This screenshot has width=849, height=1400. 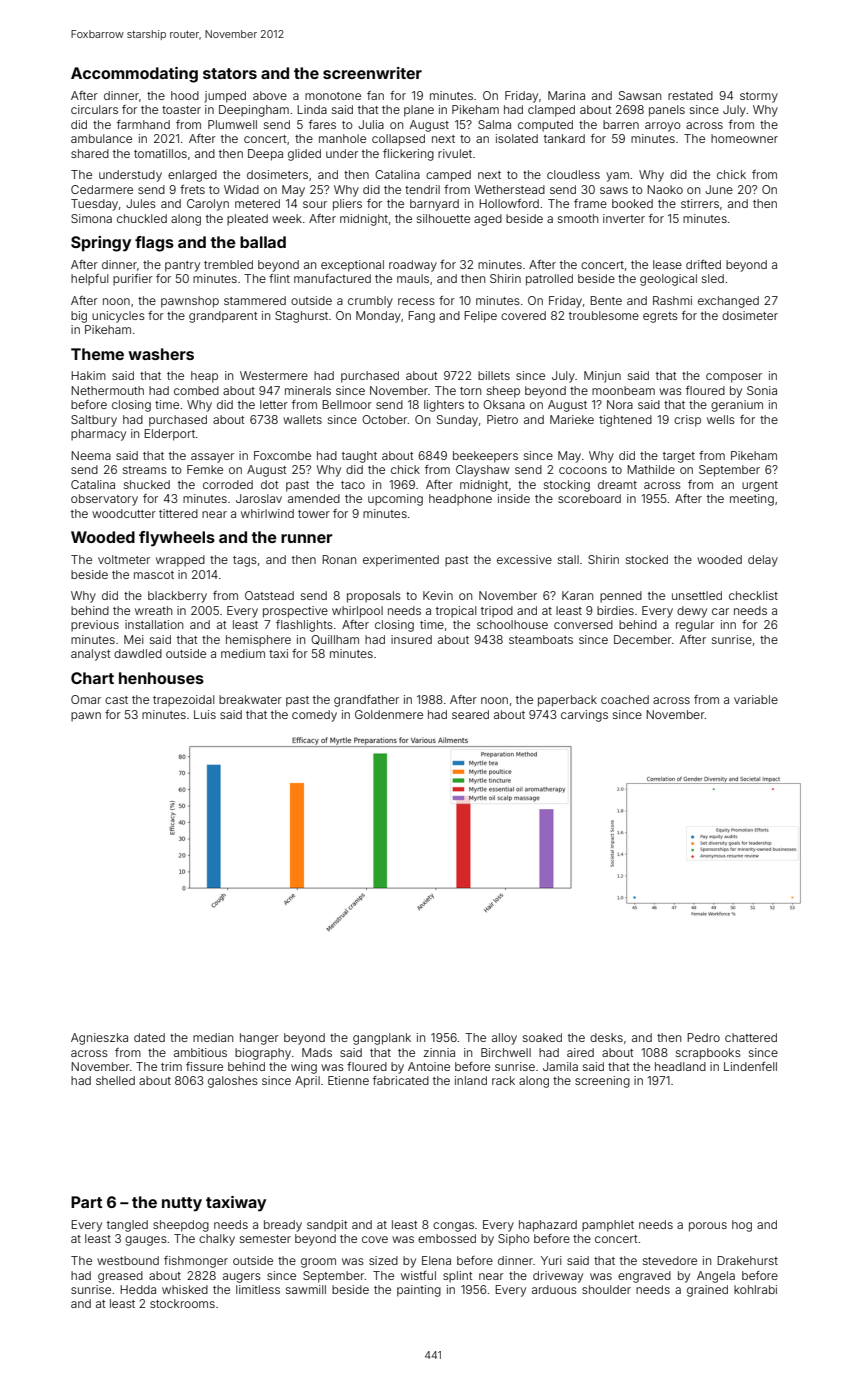 I want to click on Luis, so click(x=205, y=714).
